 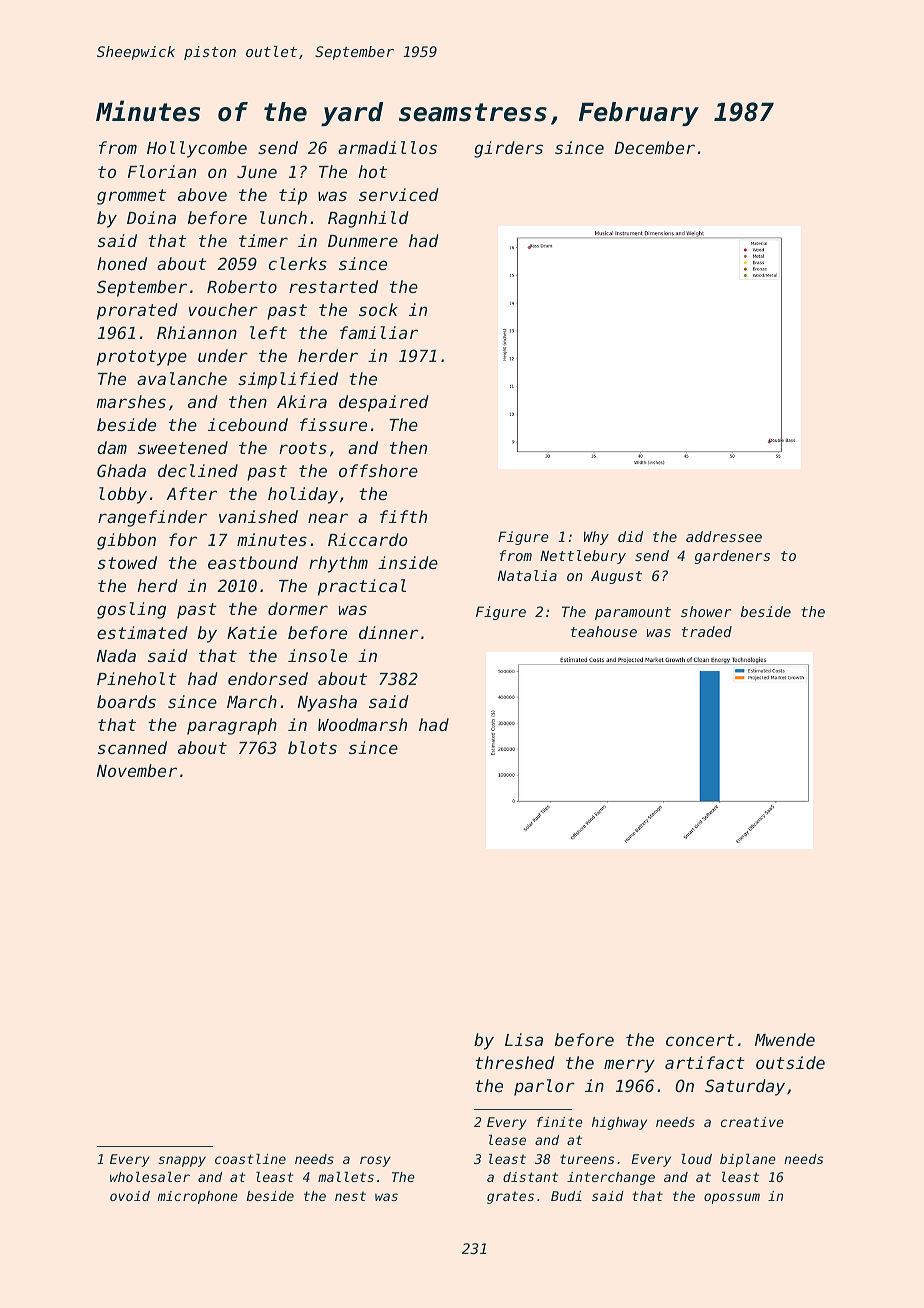 What do you see at coordinates (508, 149) in the document?
I see `girders` at bounding box center [508, 149].
